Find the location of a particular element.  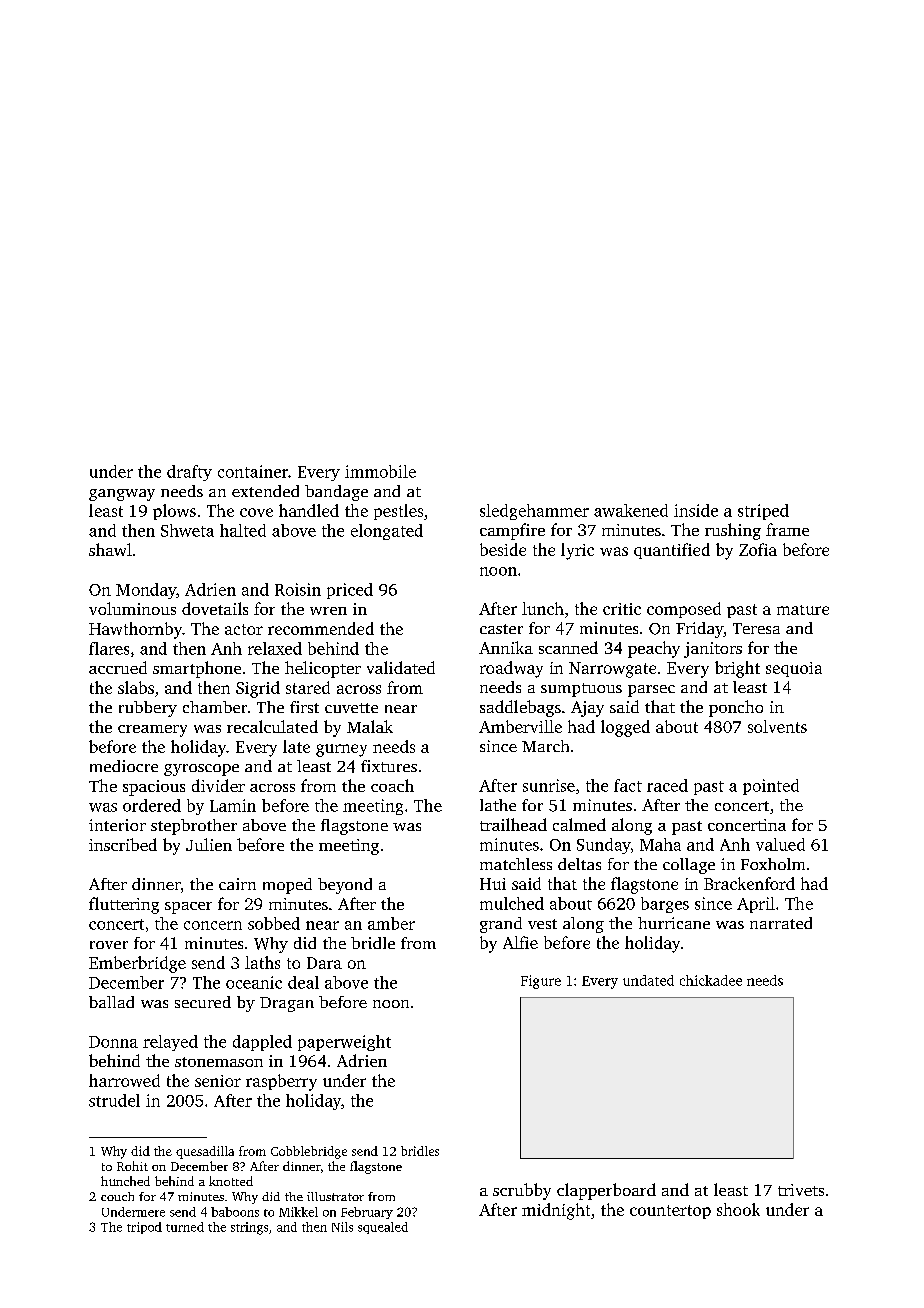

pestles is located at coordinates (398, 512).
